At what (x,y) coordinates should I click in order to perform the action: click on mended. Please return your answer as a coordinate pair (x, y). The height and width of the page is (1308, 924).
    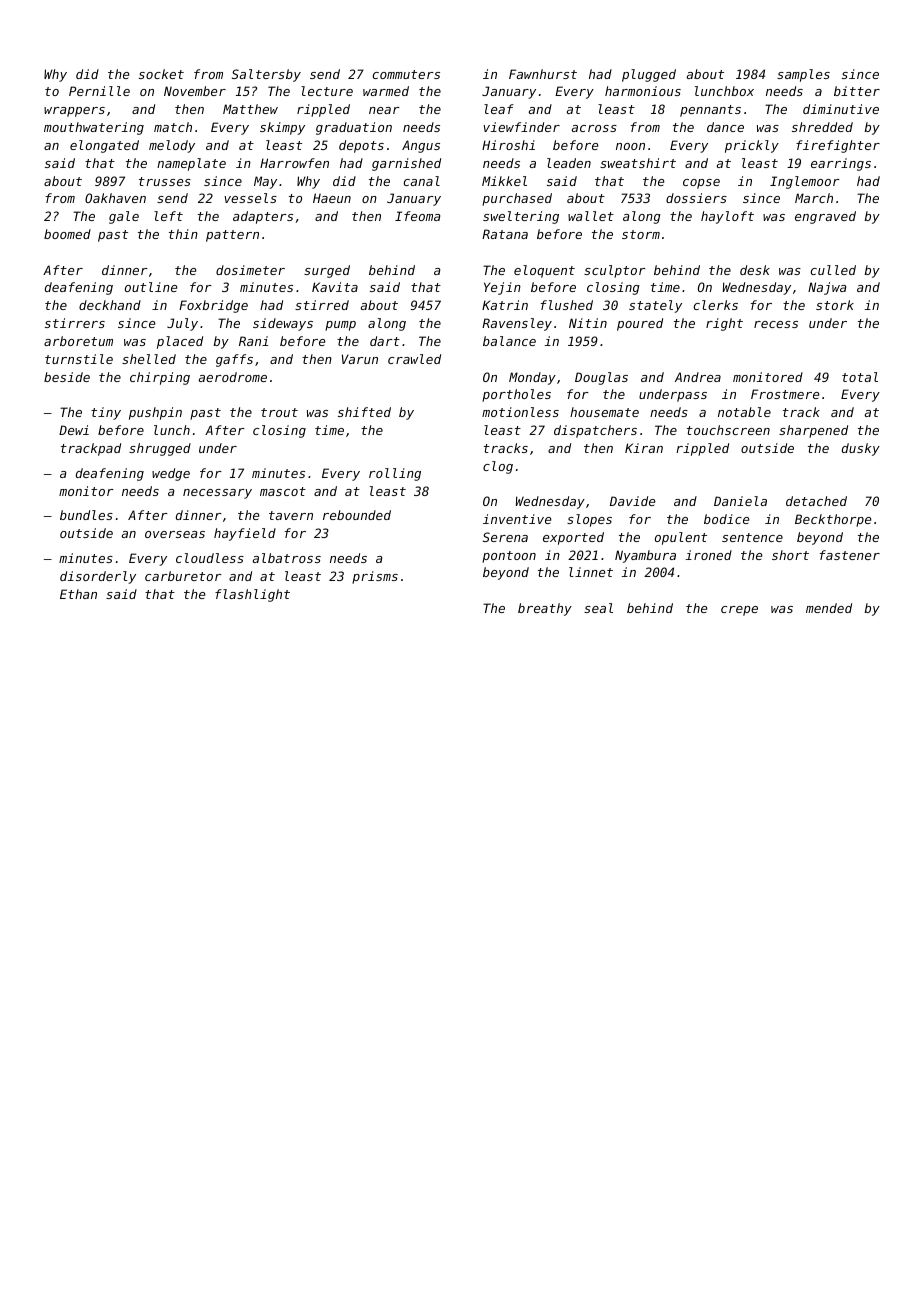
    Looking at the image, I should click on (829, 608).
